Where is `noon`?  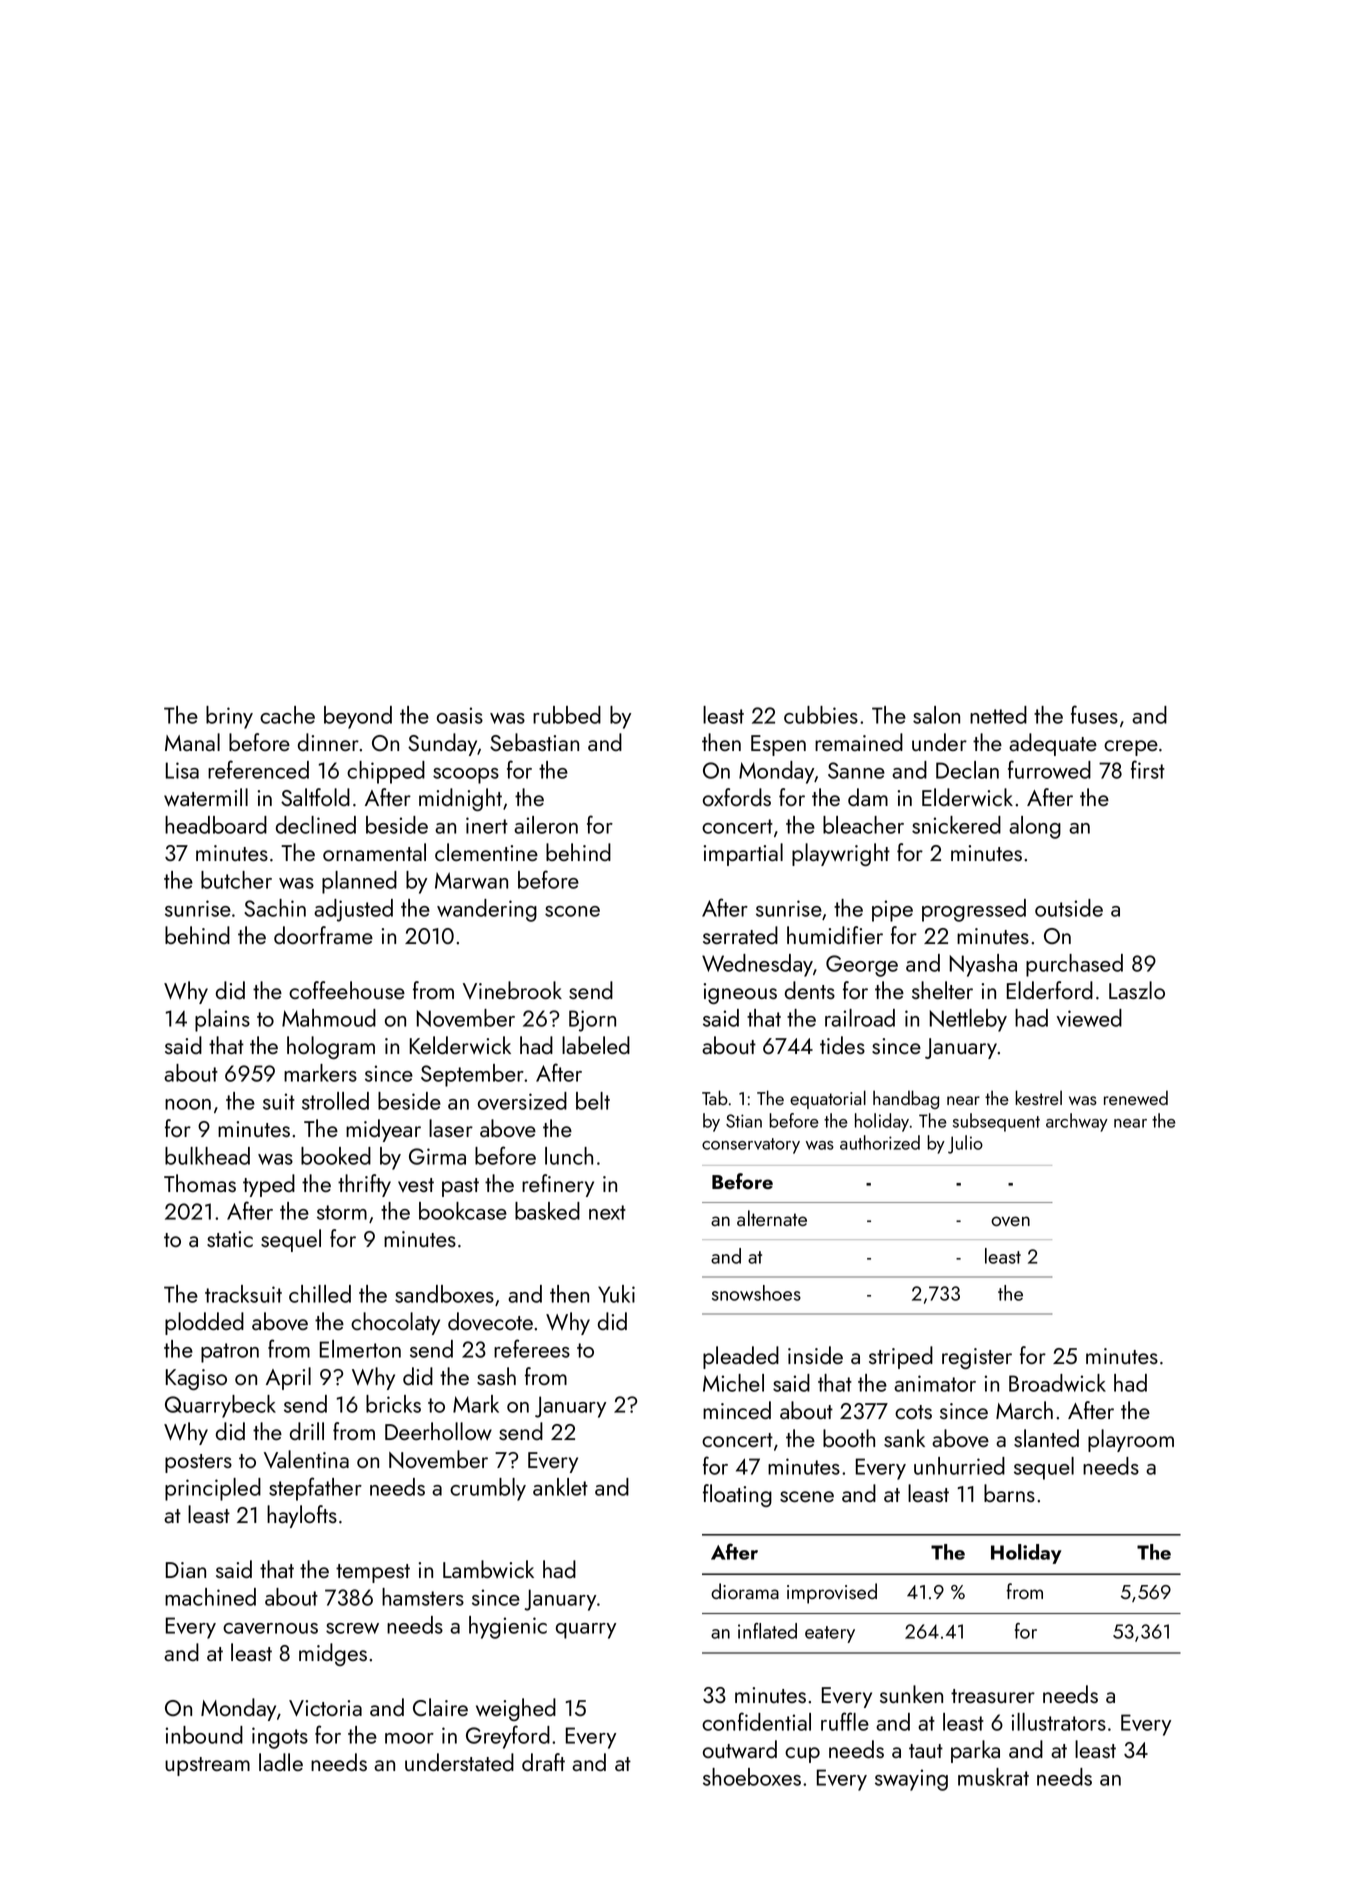 noon is located at coordinates (188, 1104).
